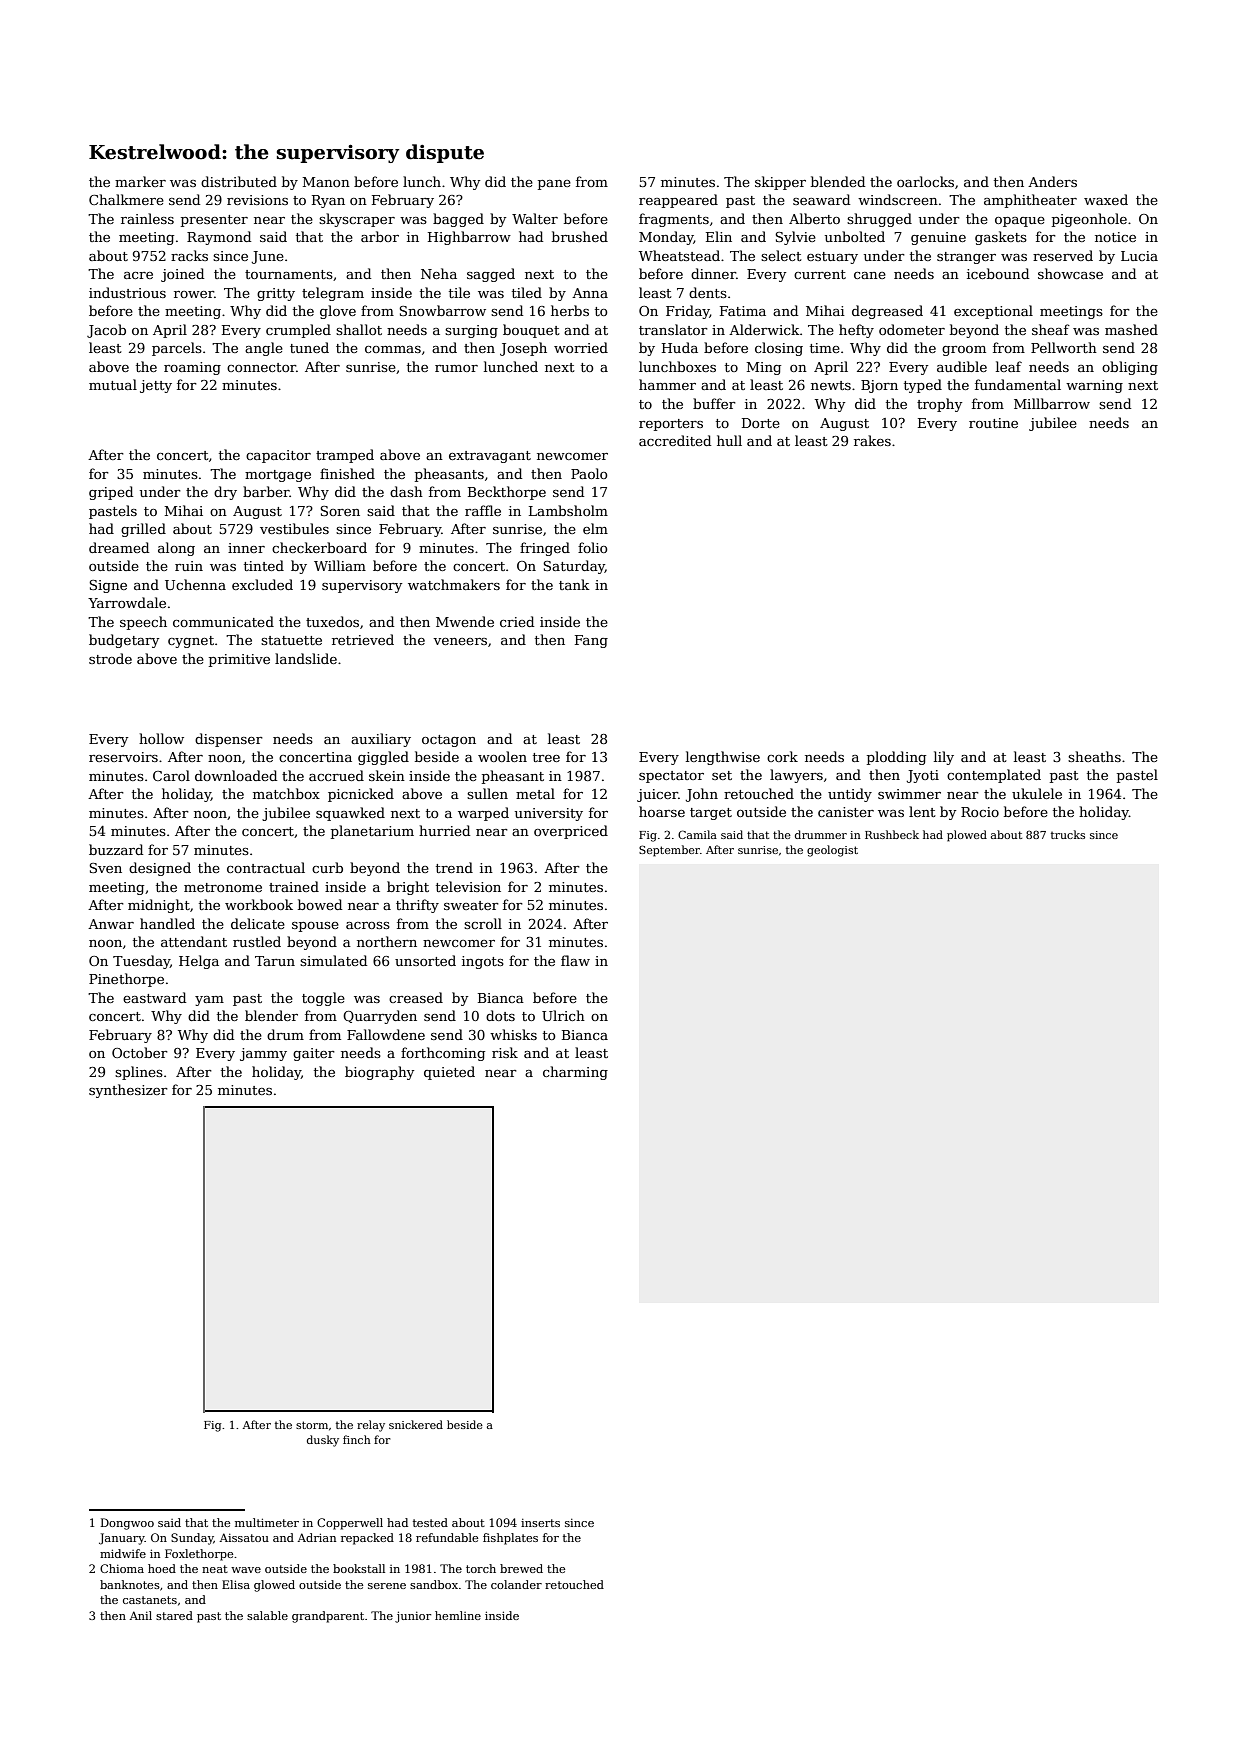  I want to click on snickered, so click(416, 1424).
